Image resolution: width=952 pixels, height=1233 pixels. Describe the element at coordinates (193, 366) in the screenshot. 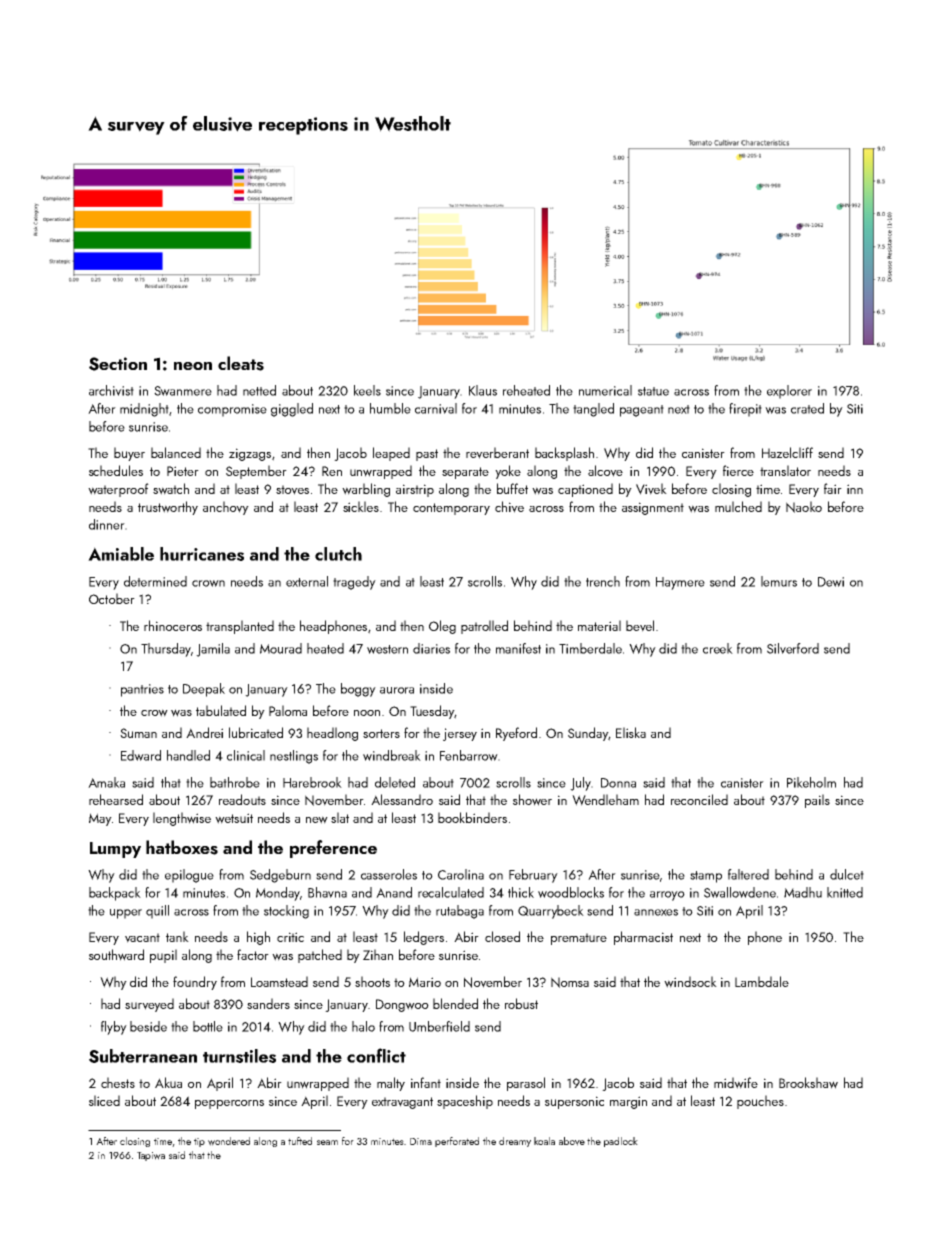

I see `neon` at that location.
